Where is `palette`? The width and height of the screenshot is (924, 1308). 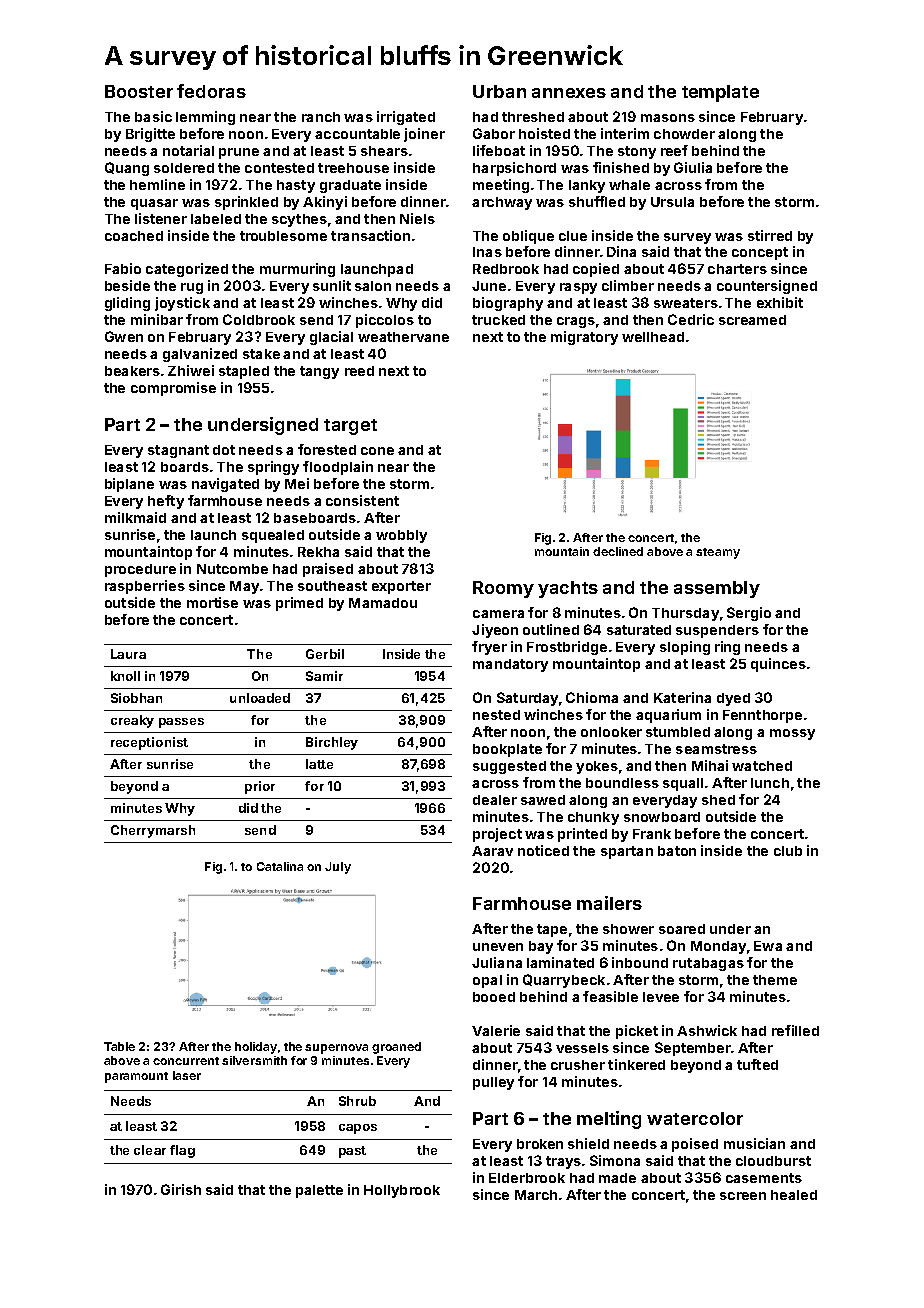 palette is located at coordinates (319, 1191).
